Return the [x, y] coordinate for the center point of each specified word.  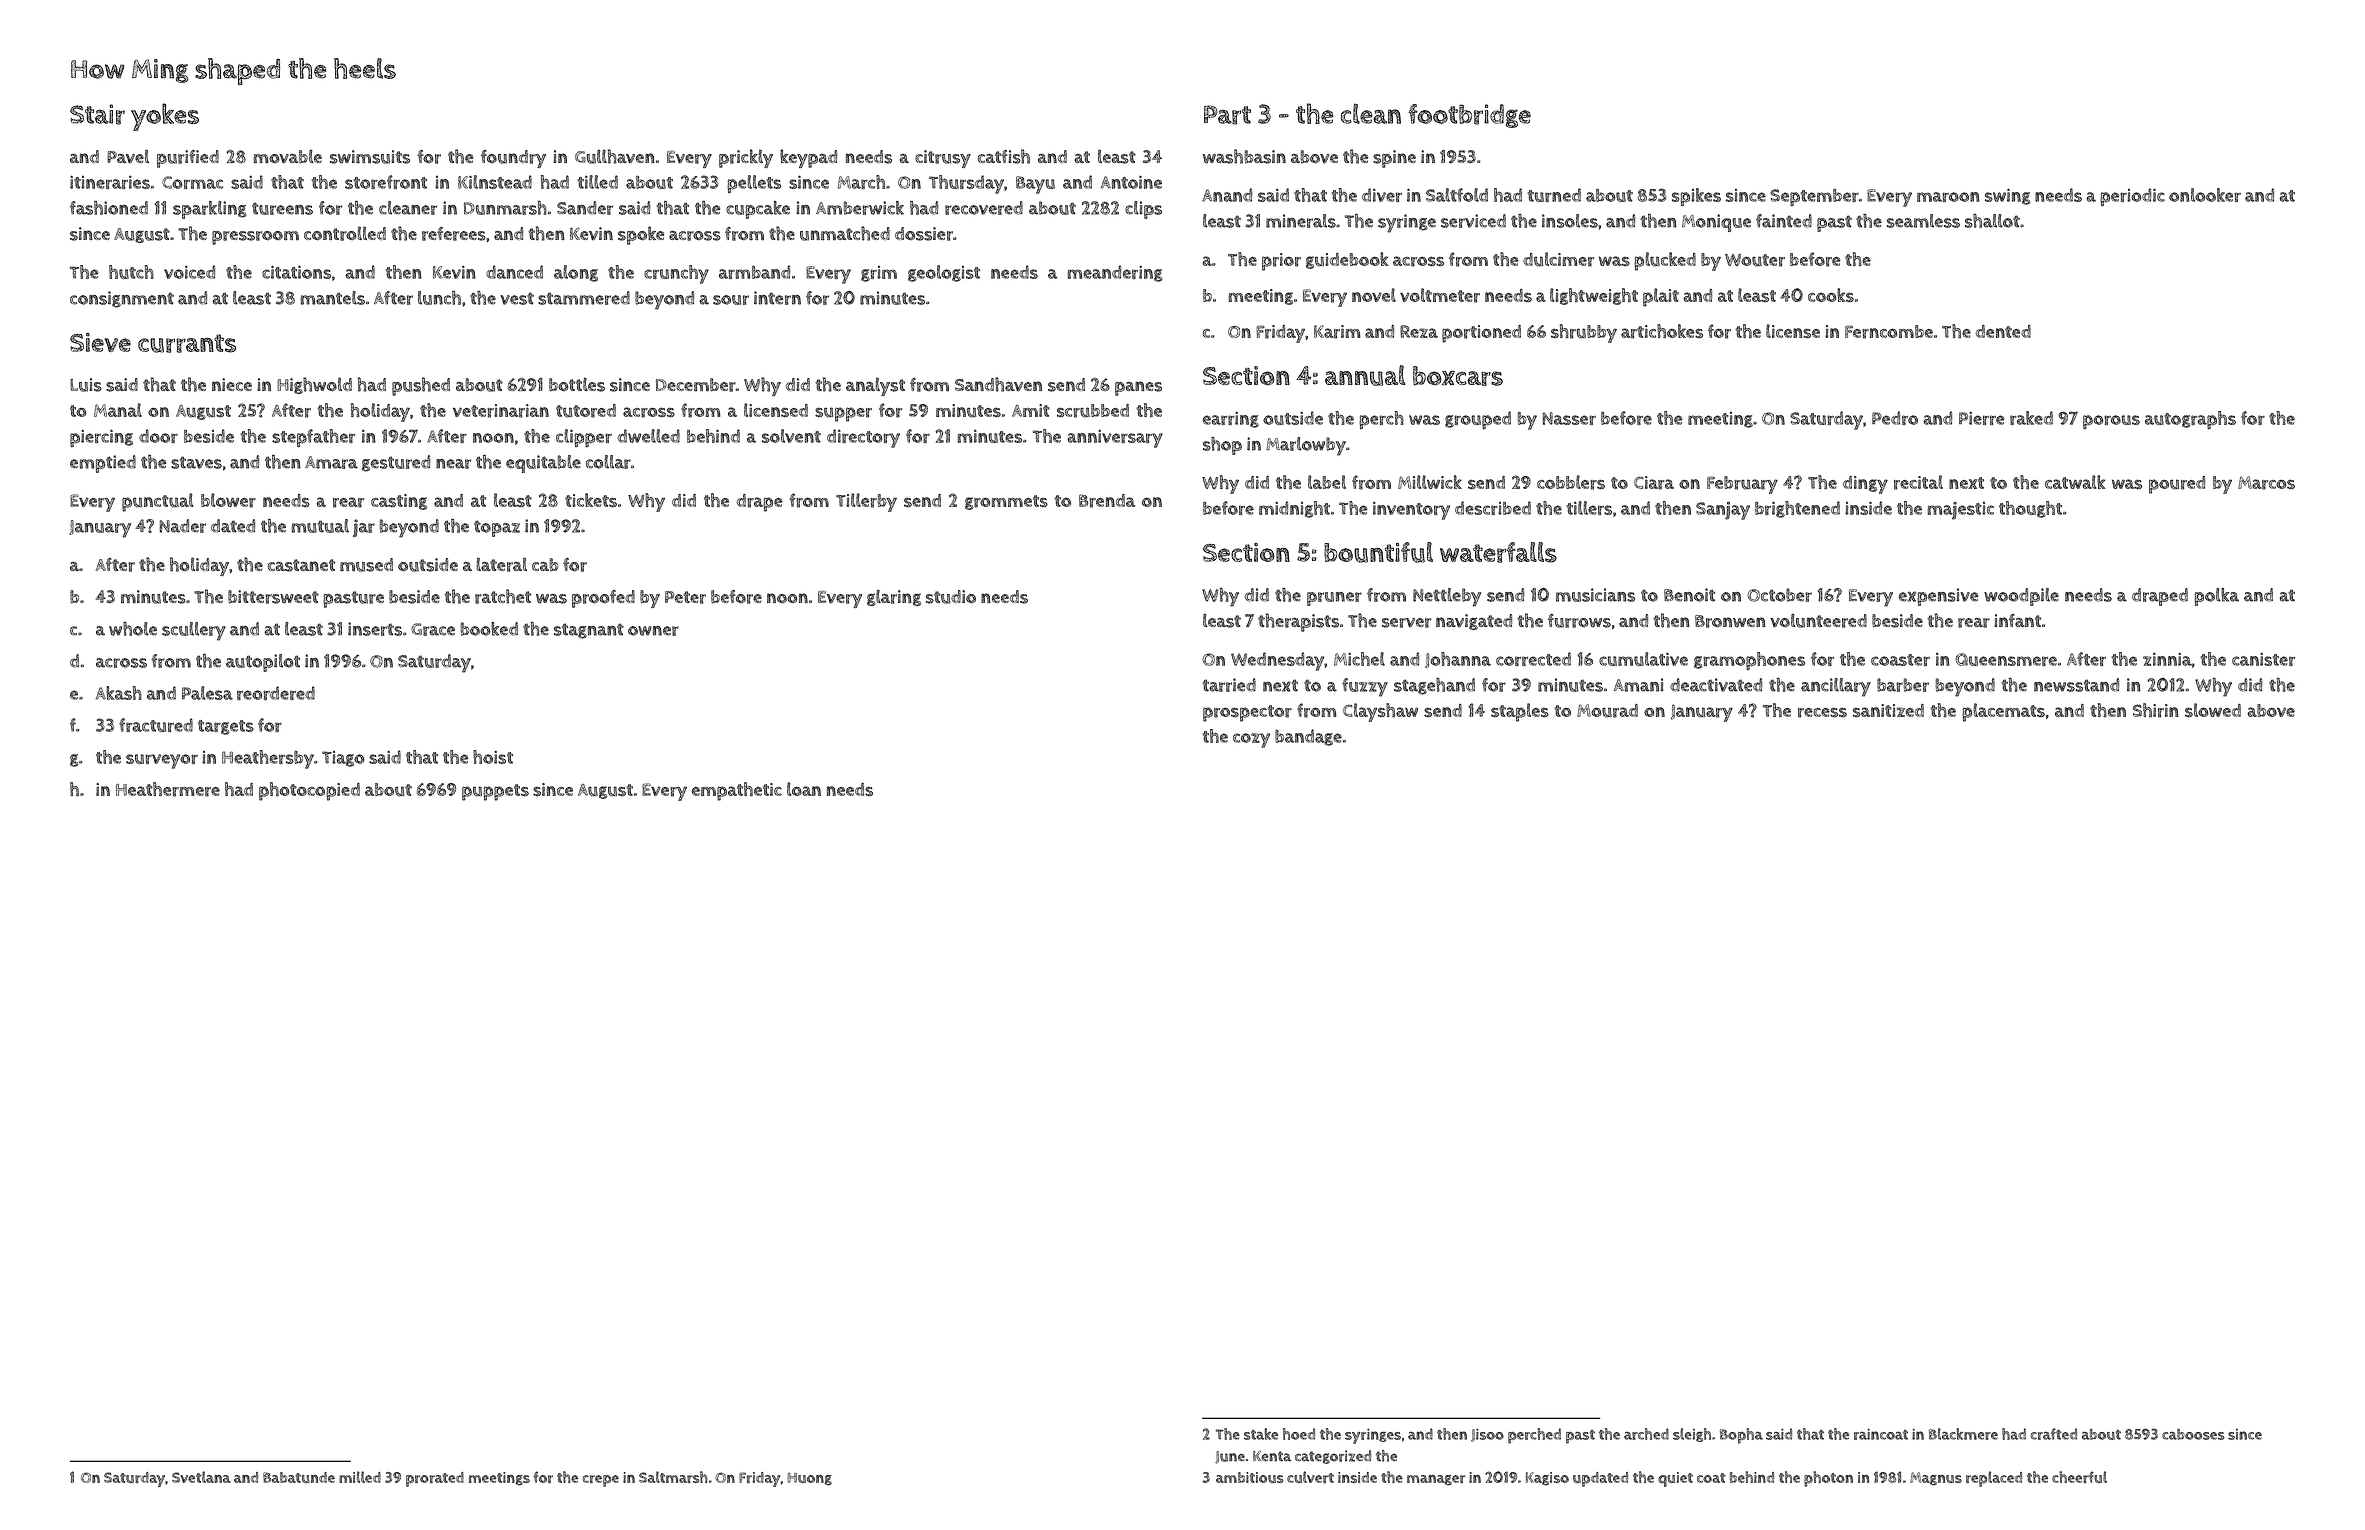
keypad [808, 158]
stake [1261, 1434]
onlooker [2205, 195]
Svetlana [201, 1477]
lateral [501, 564]
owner [653, 631]
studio [951, 597]
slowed [2213, 710]
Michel [1359, 659]
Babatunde [299, 1477]
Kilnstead [495, 182]
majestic [1960, 511]
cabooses [2193, 1434]
